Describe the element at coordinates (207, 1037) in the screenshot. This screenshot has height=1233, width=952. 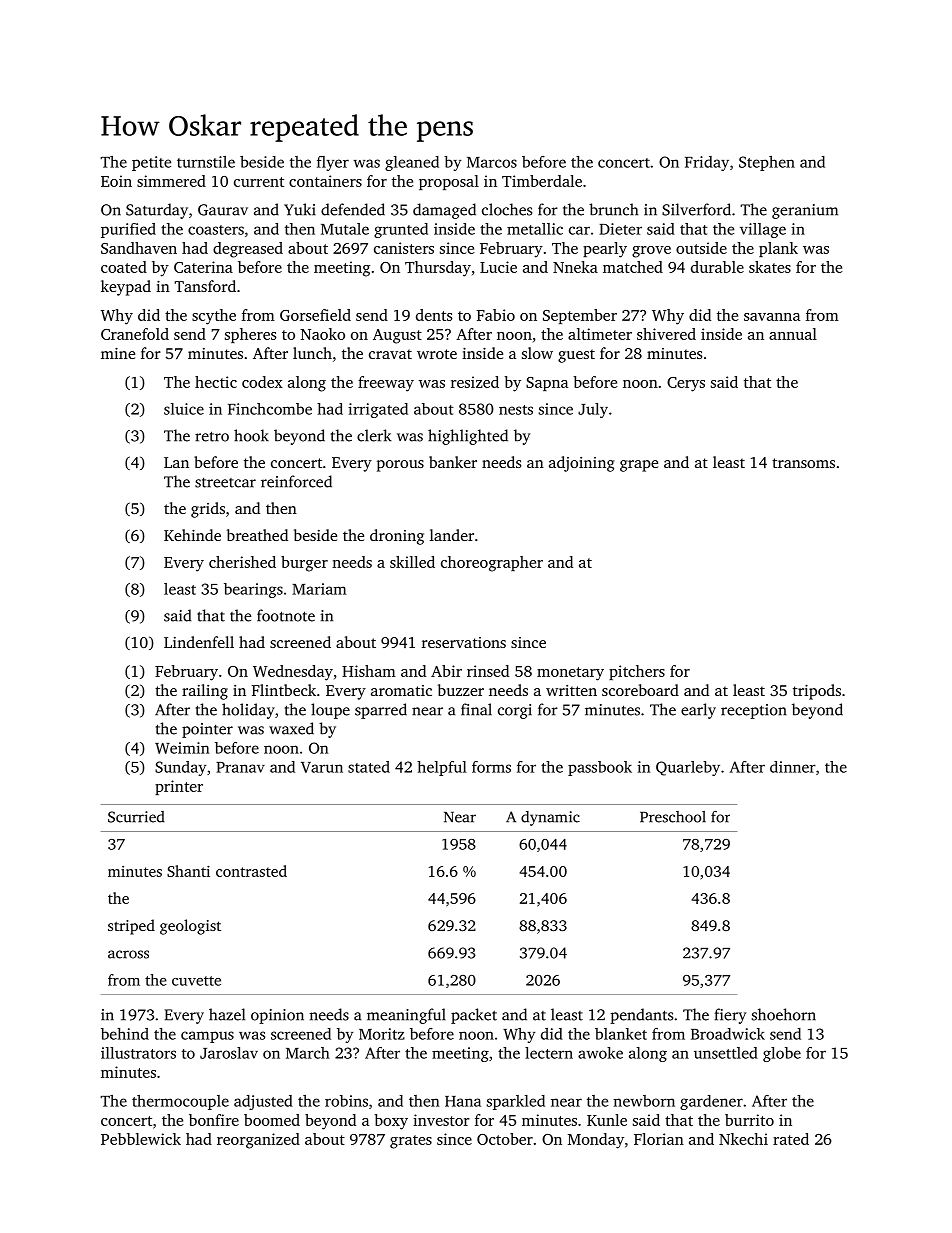
I see `campus` at that location.
